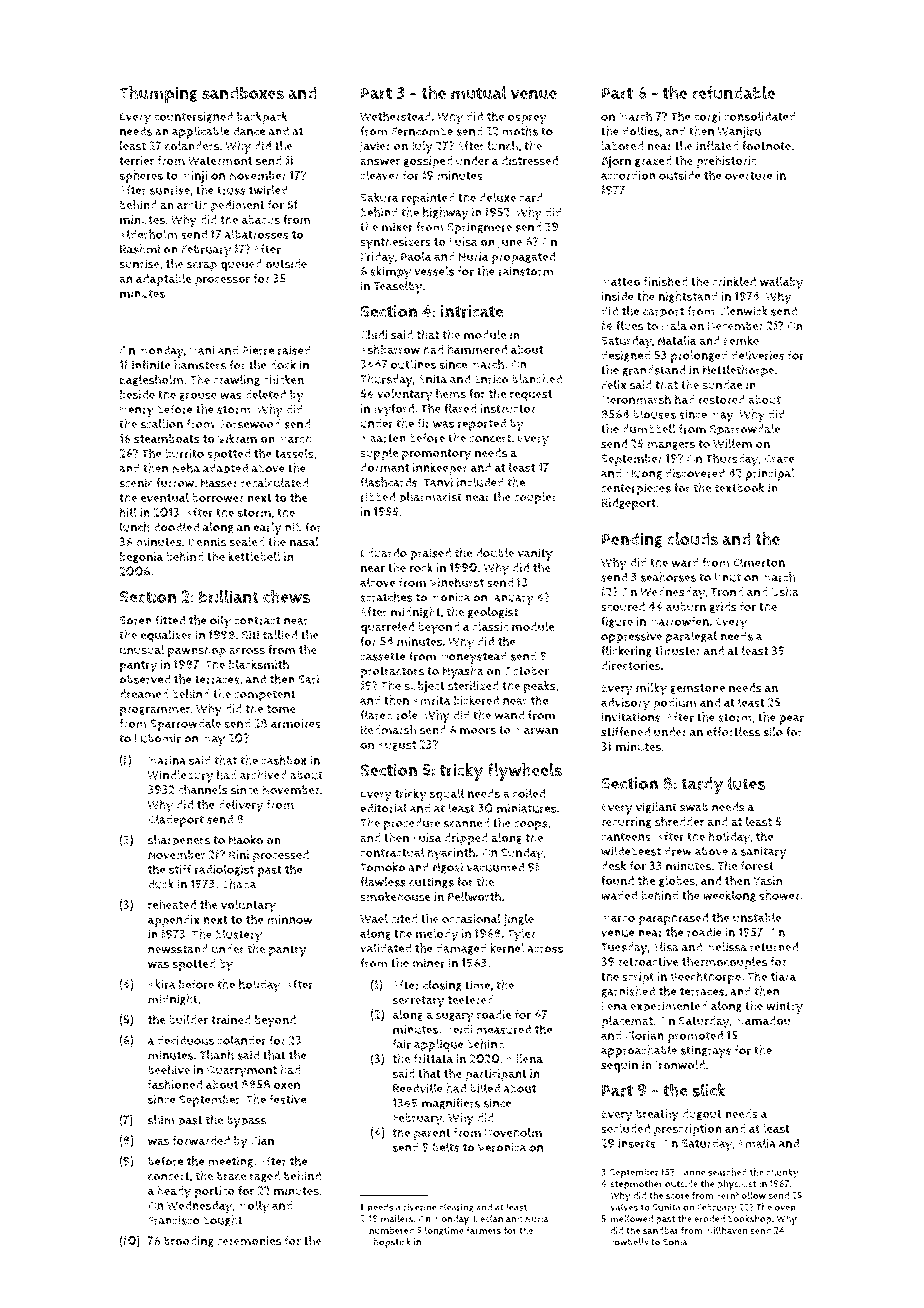 The image size is (924, 1308). I want to click on minnow, so click(290, 919).
